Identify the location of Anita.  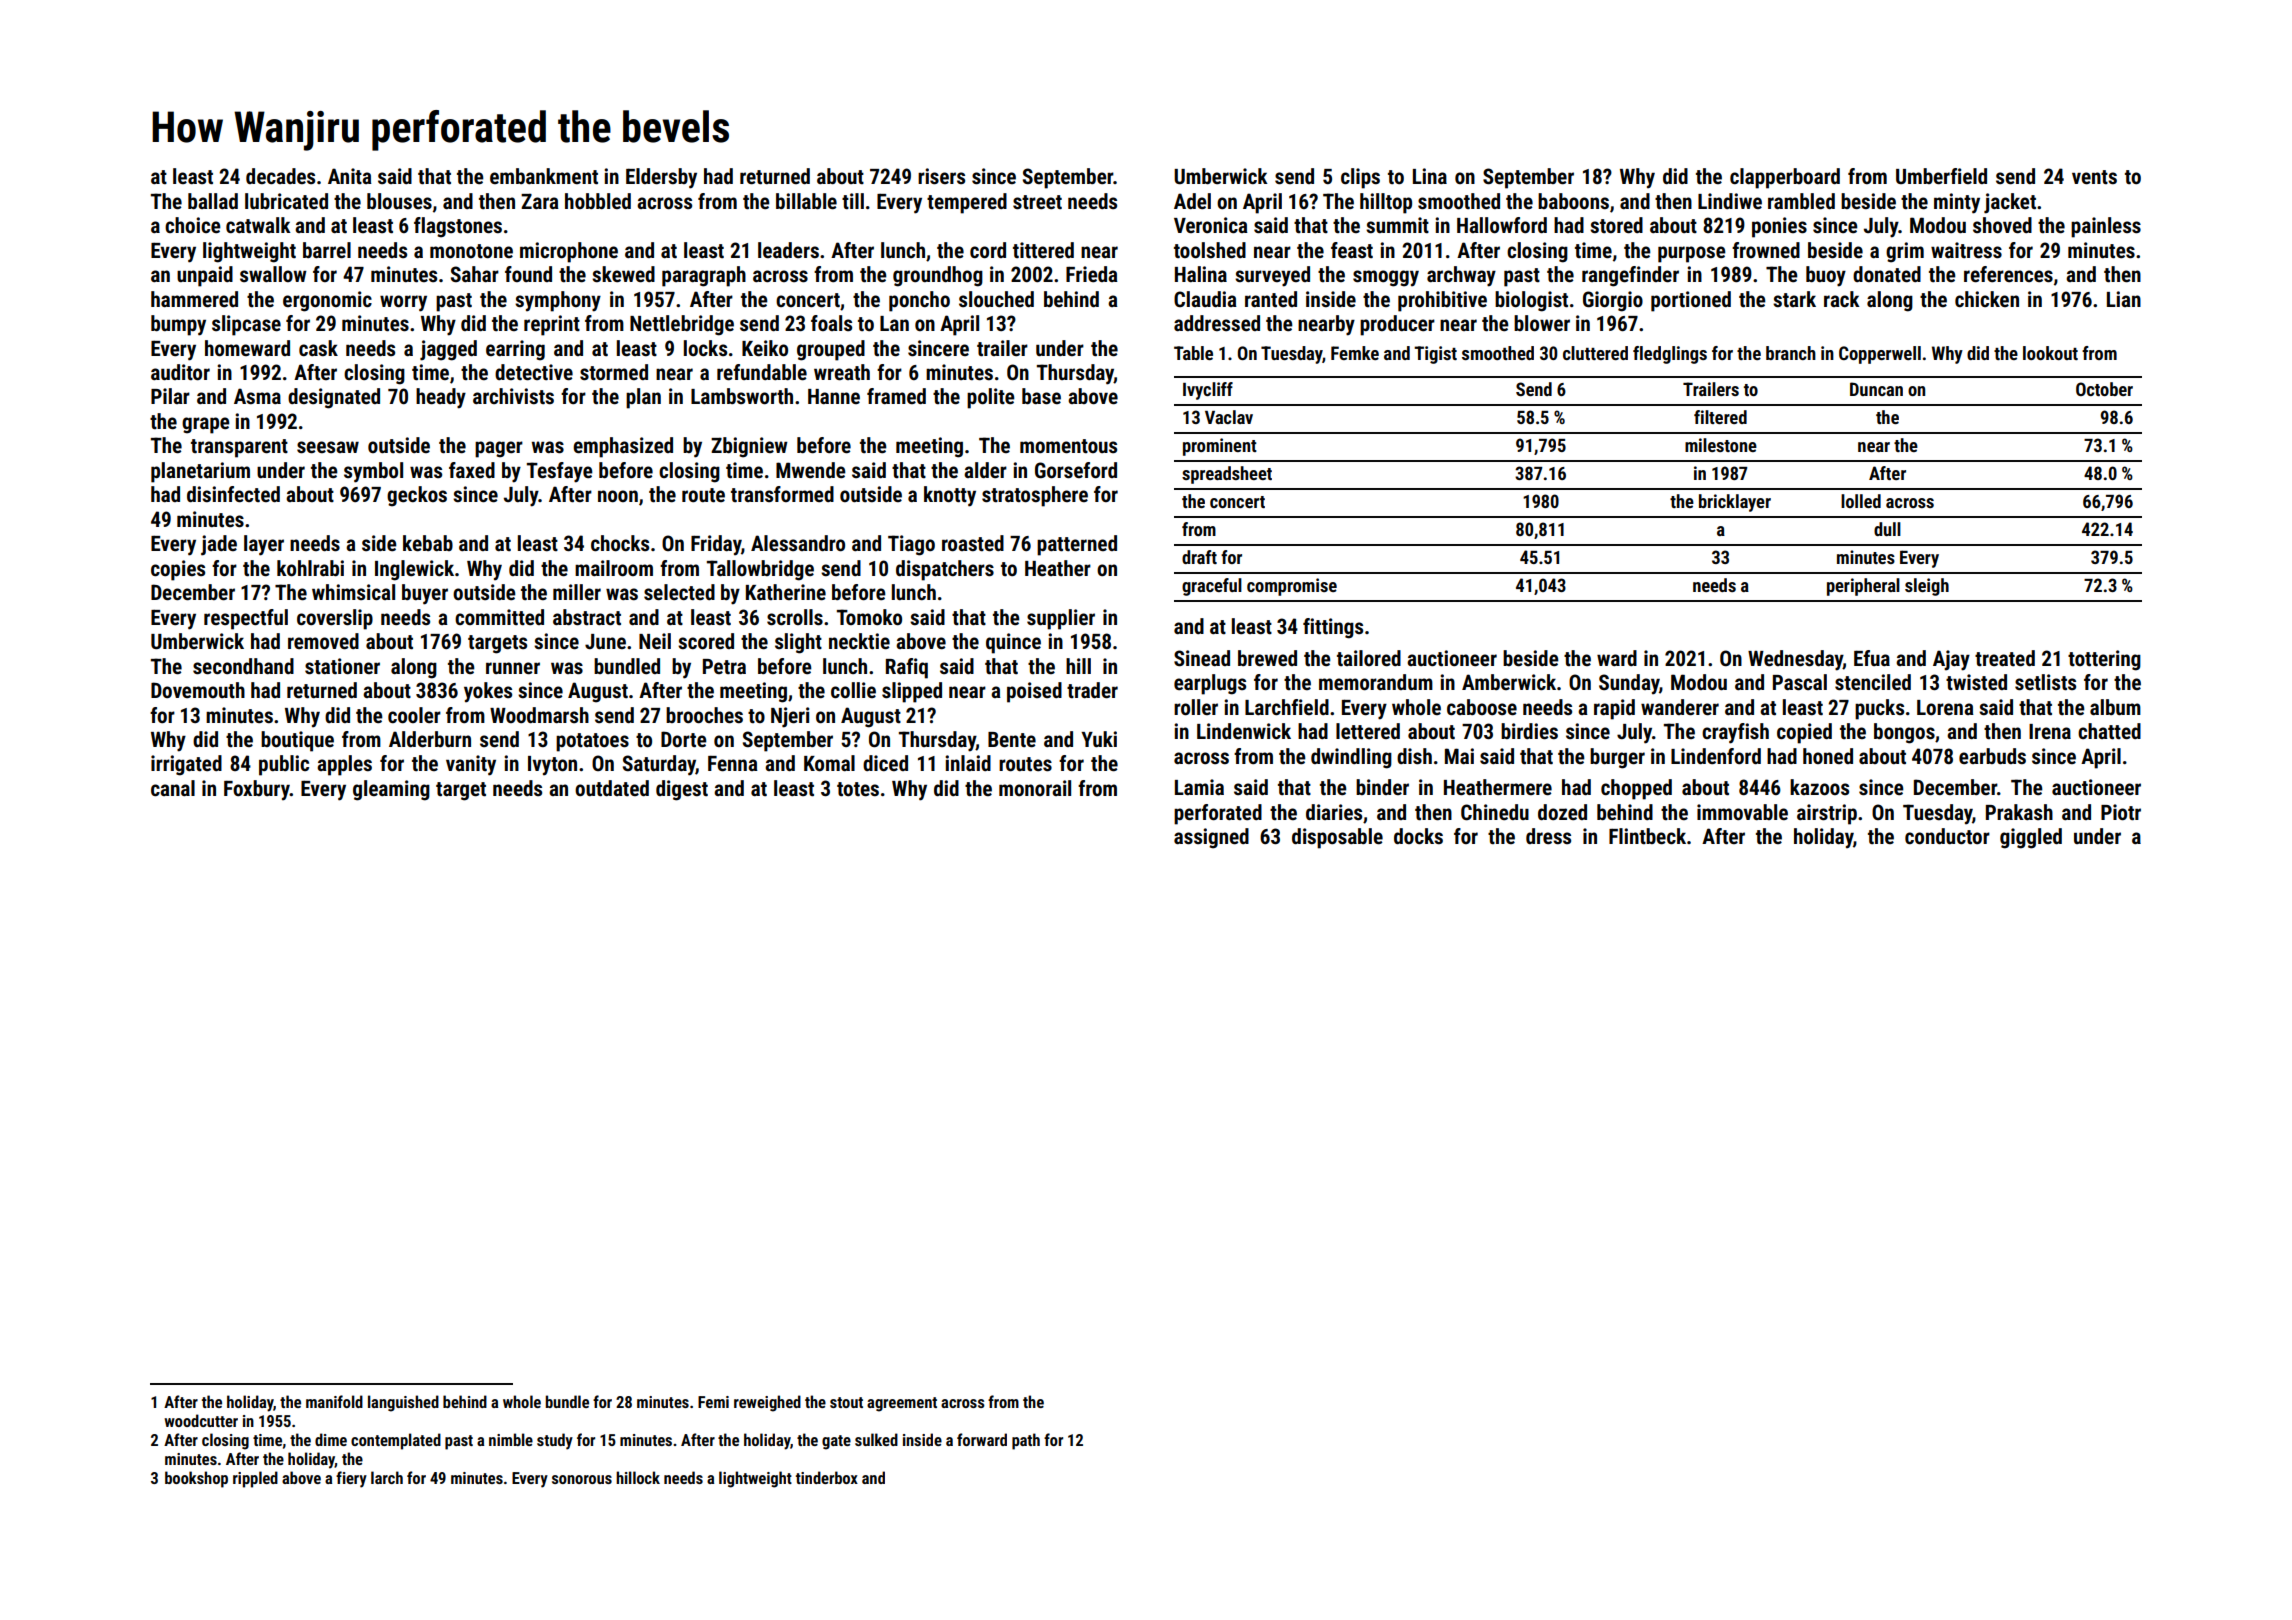
(350, 176).
